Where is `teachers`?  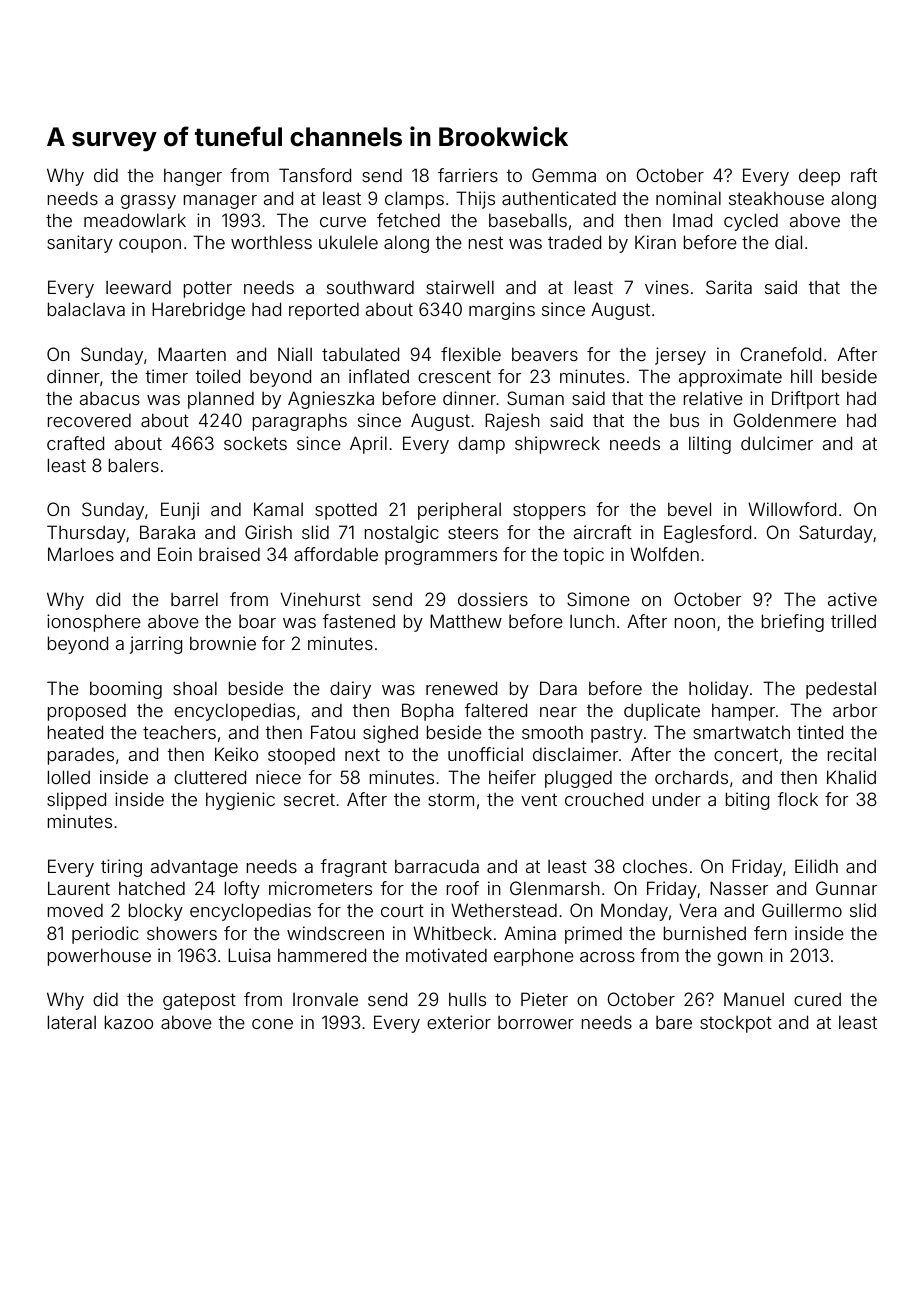
teachers is located at coordinates (179, 732).
